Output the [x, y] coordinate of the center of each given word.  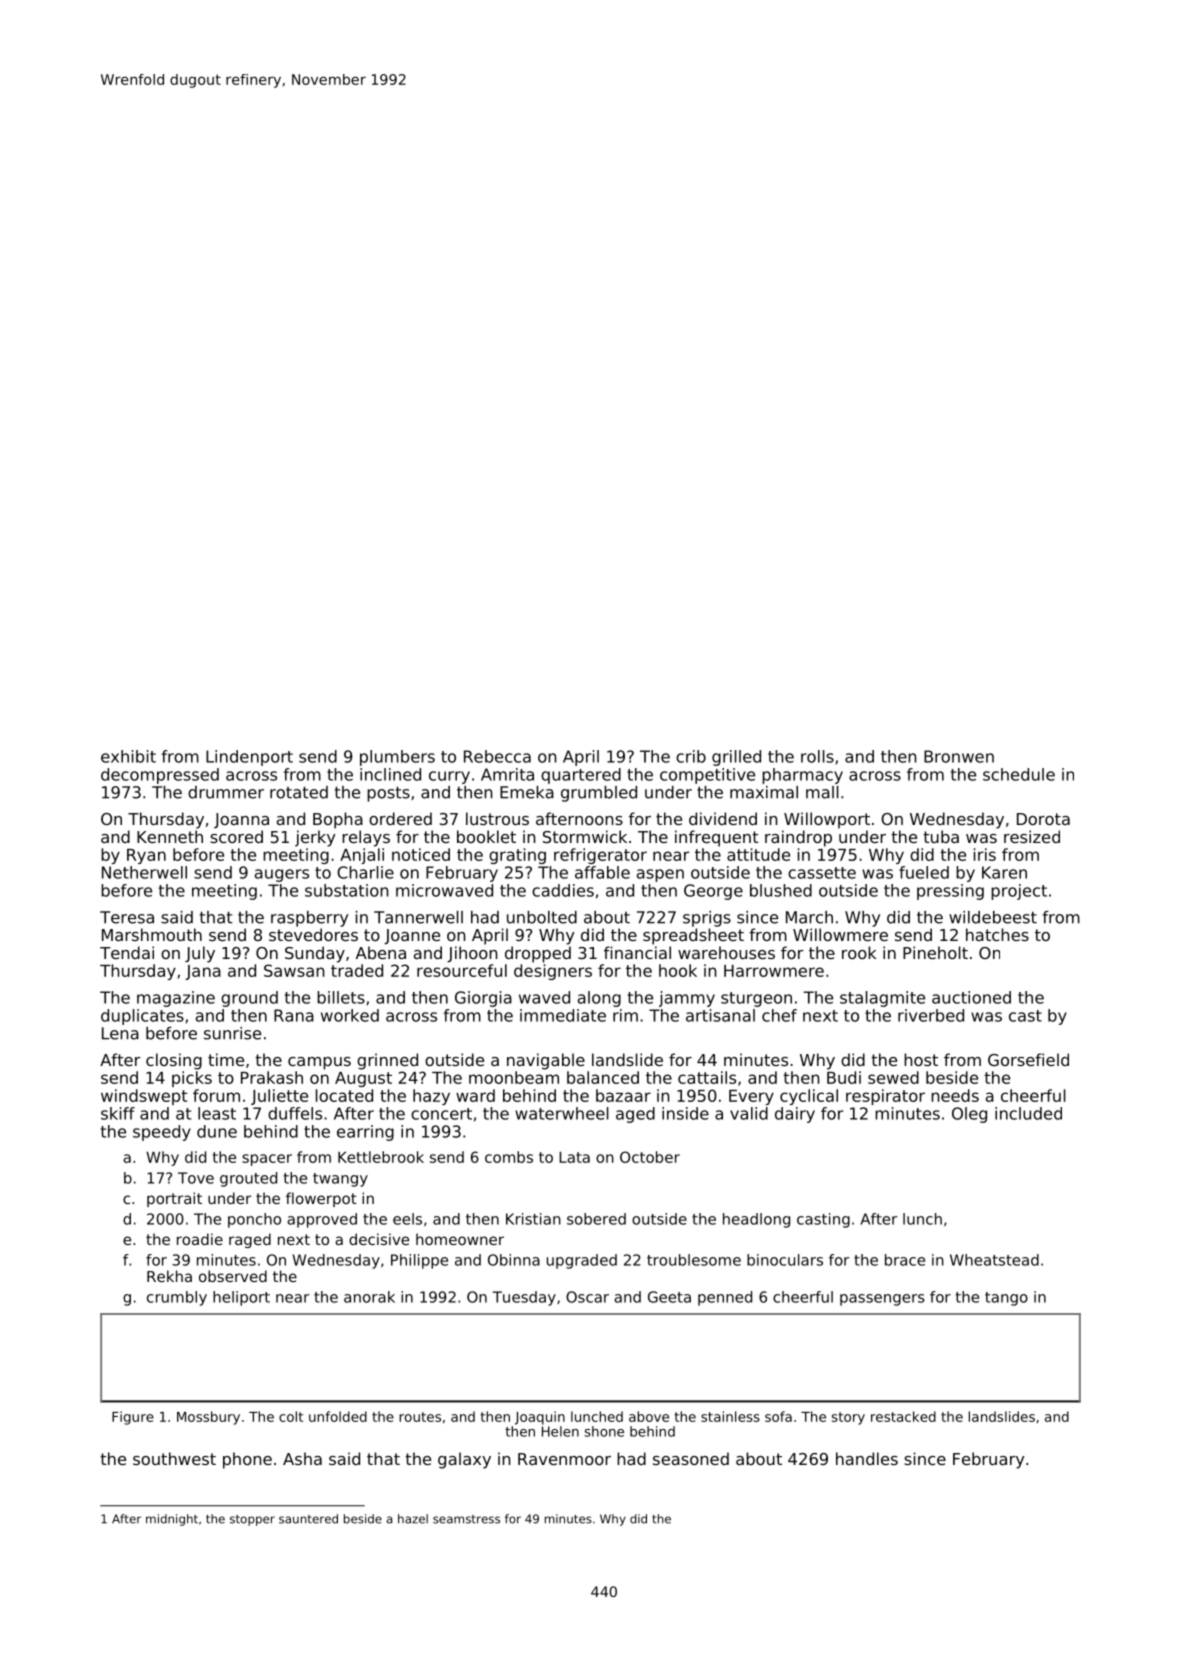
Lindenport [249, 758]
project [1019, 892]
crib [691, 756]
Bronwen [959, 756]
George [713, 892]
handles [867, 1458]
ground [249, 999]
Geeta [669, 1297]
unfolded [338, 1416]
